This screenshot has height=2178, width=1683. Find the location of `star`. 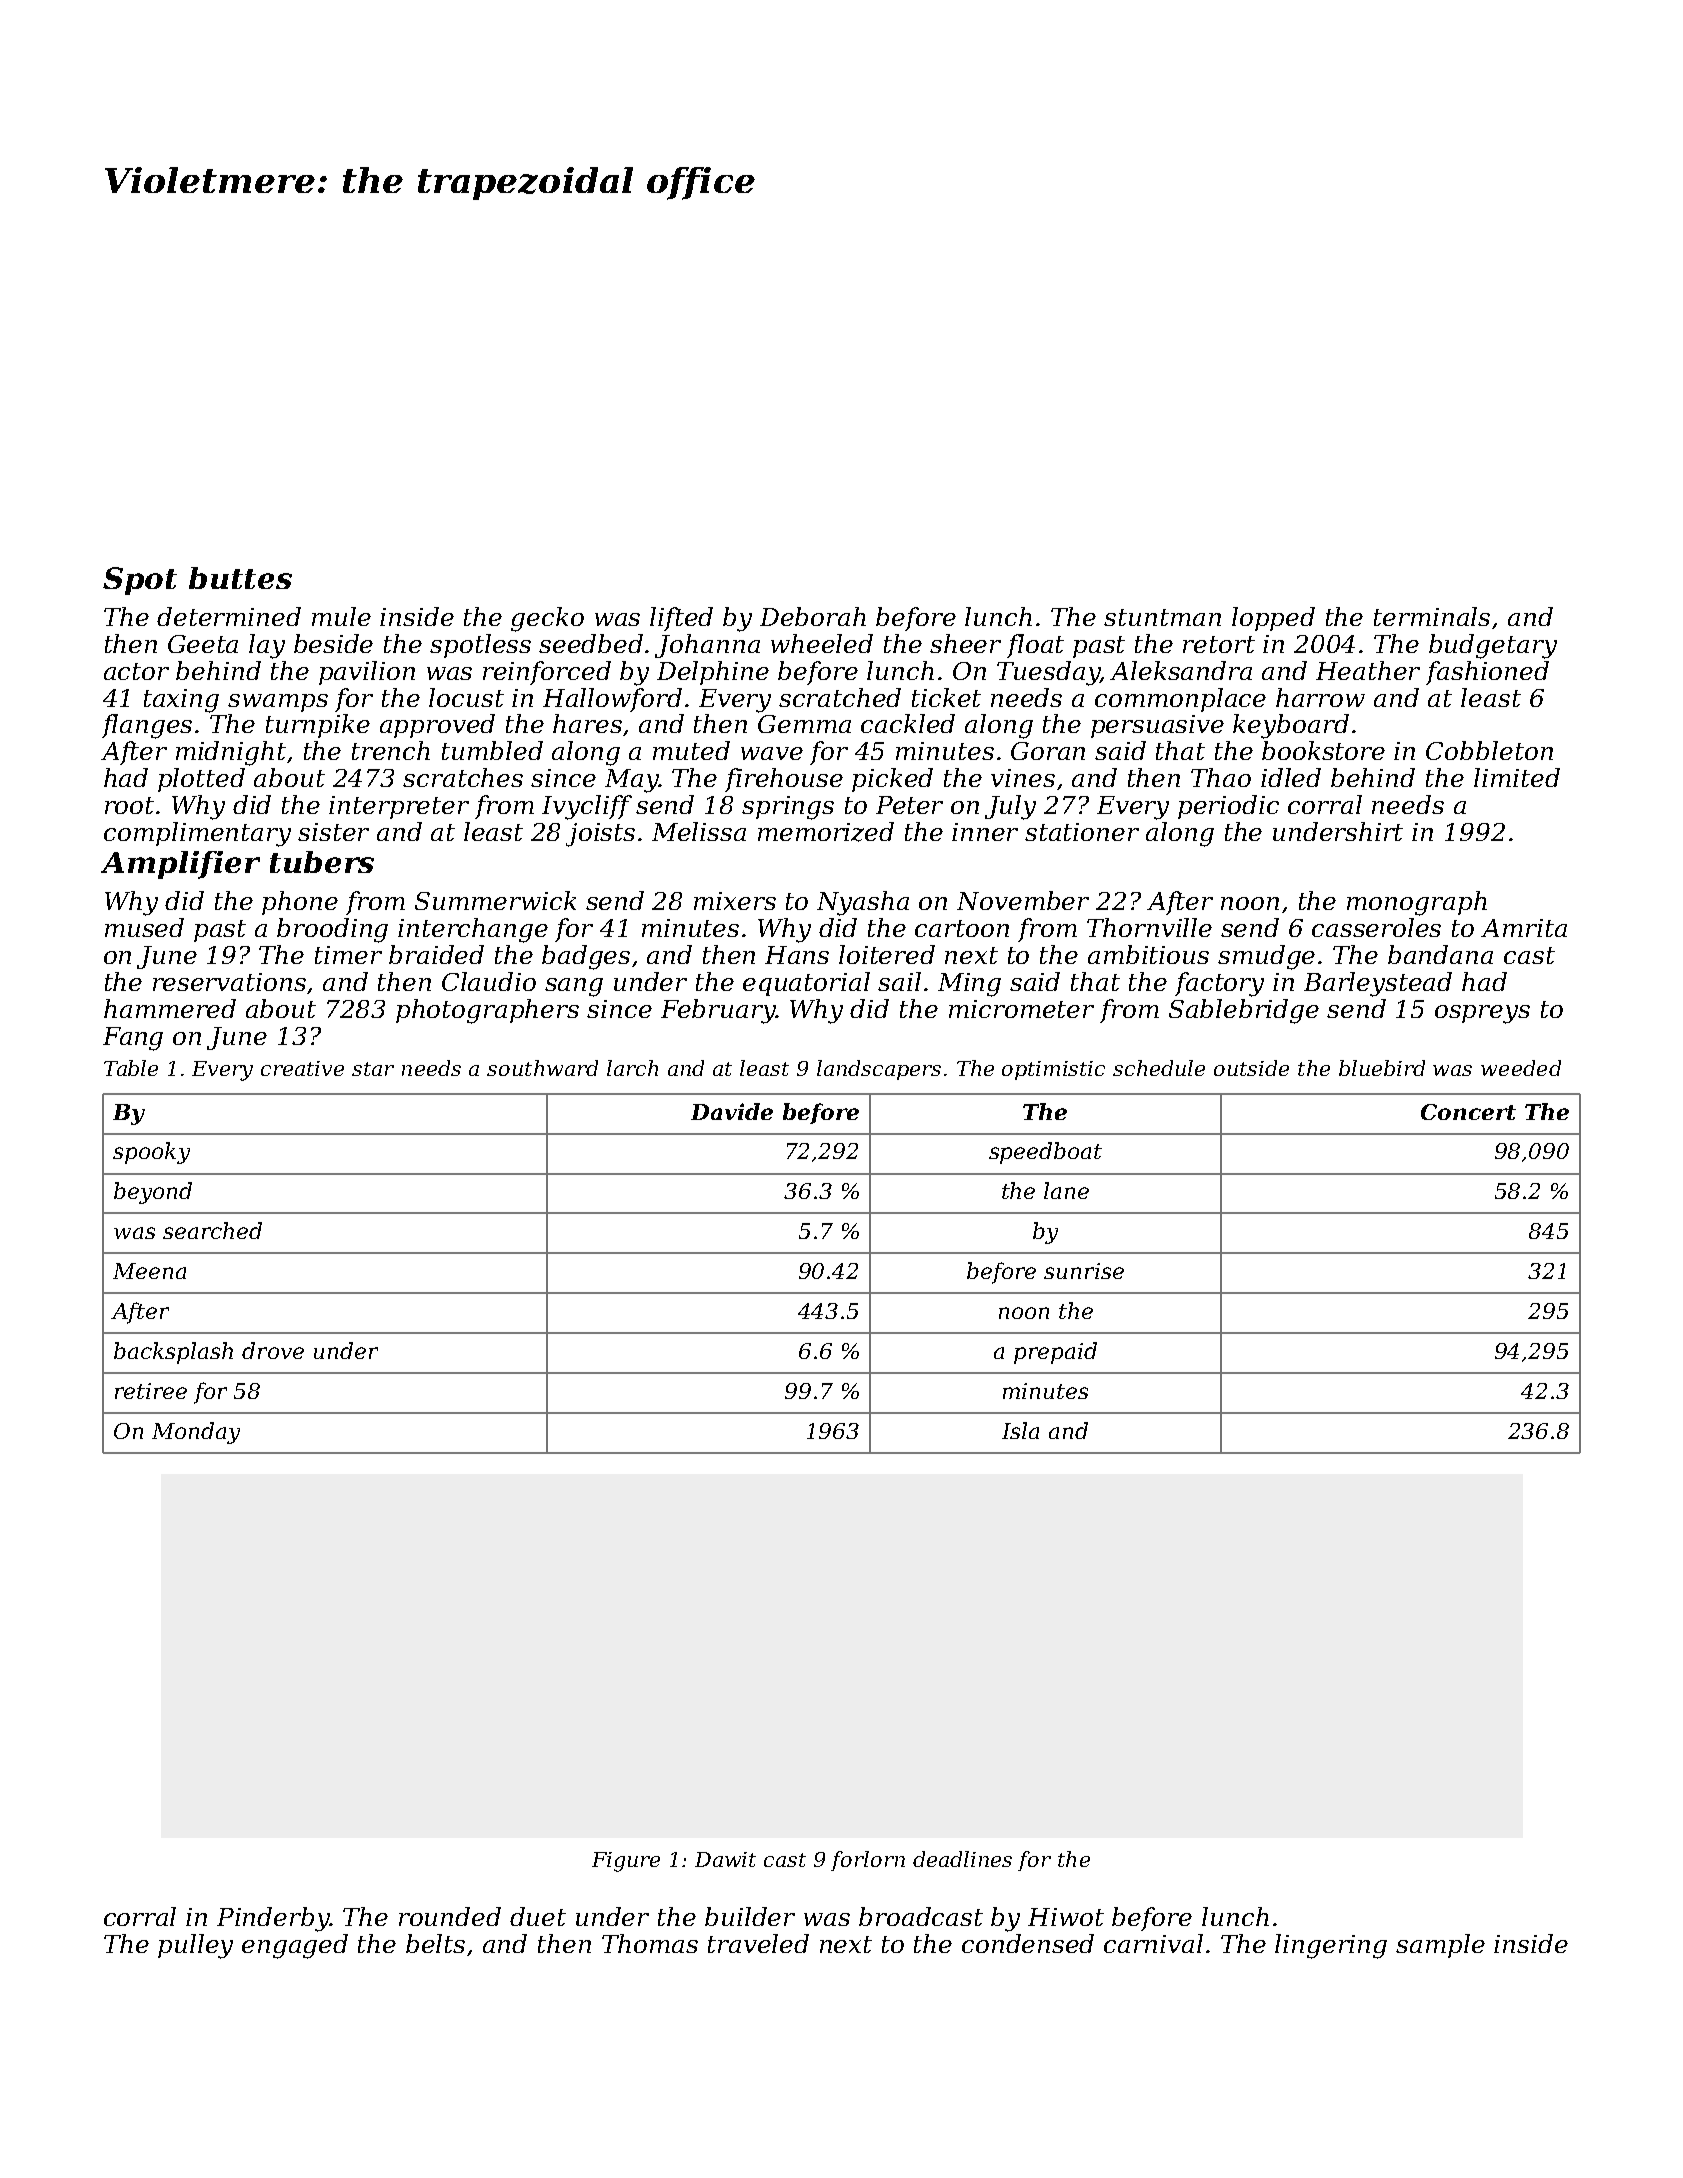

star is located at coordinates (373, 1069).
